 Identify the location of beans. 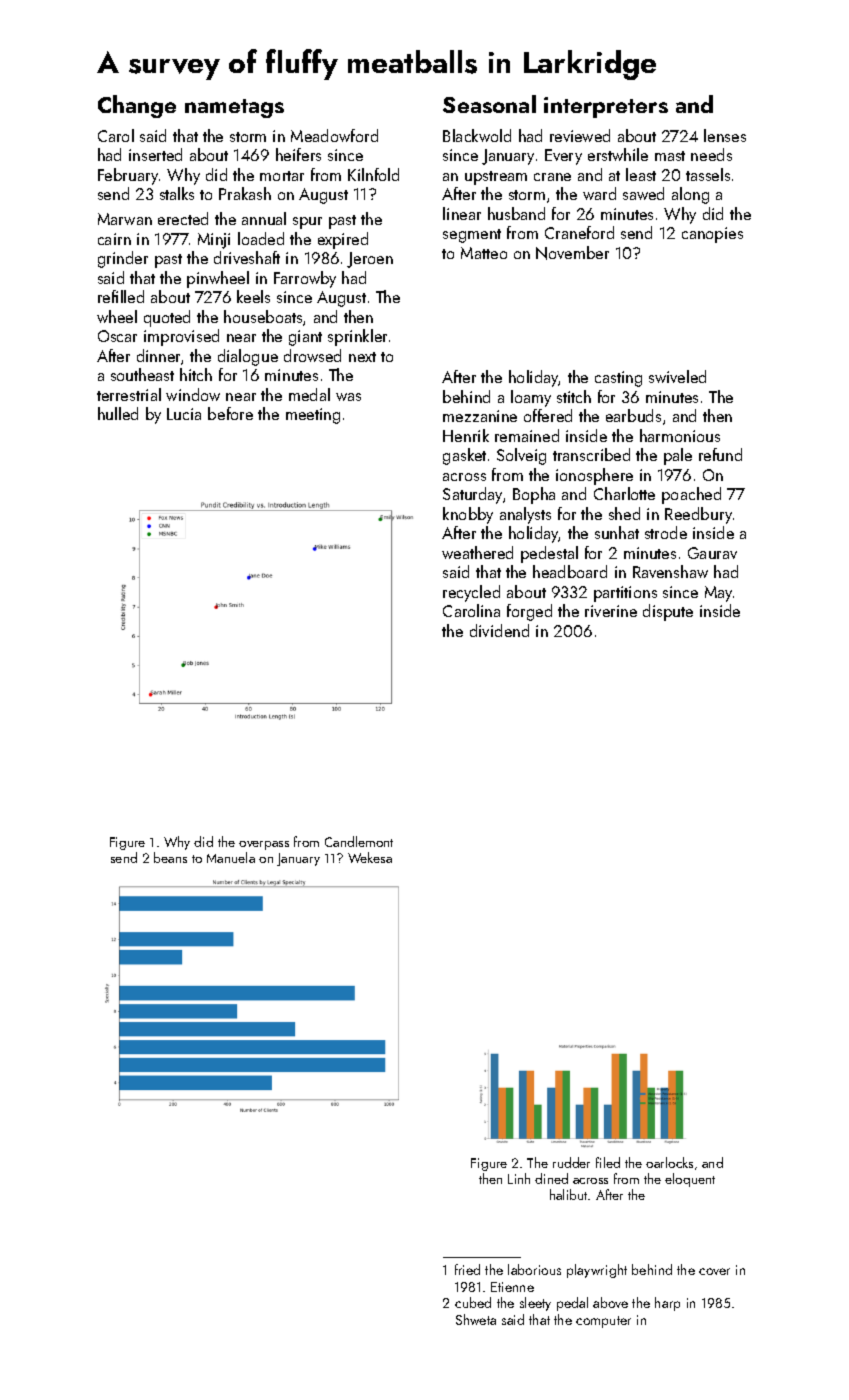
(170, 857).
